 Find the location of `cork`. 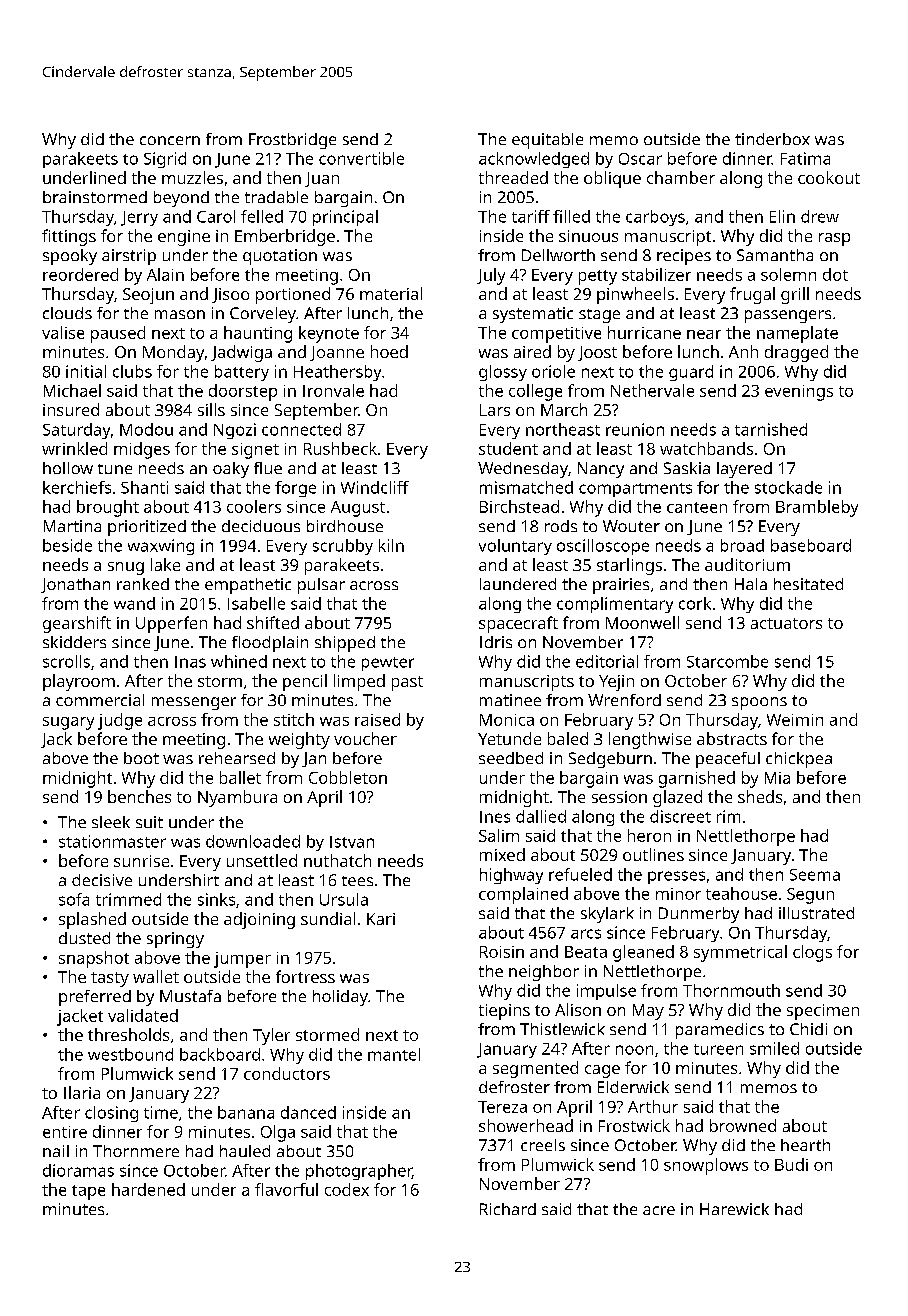

cork is located at coordinates (695, 603).
